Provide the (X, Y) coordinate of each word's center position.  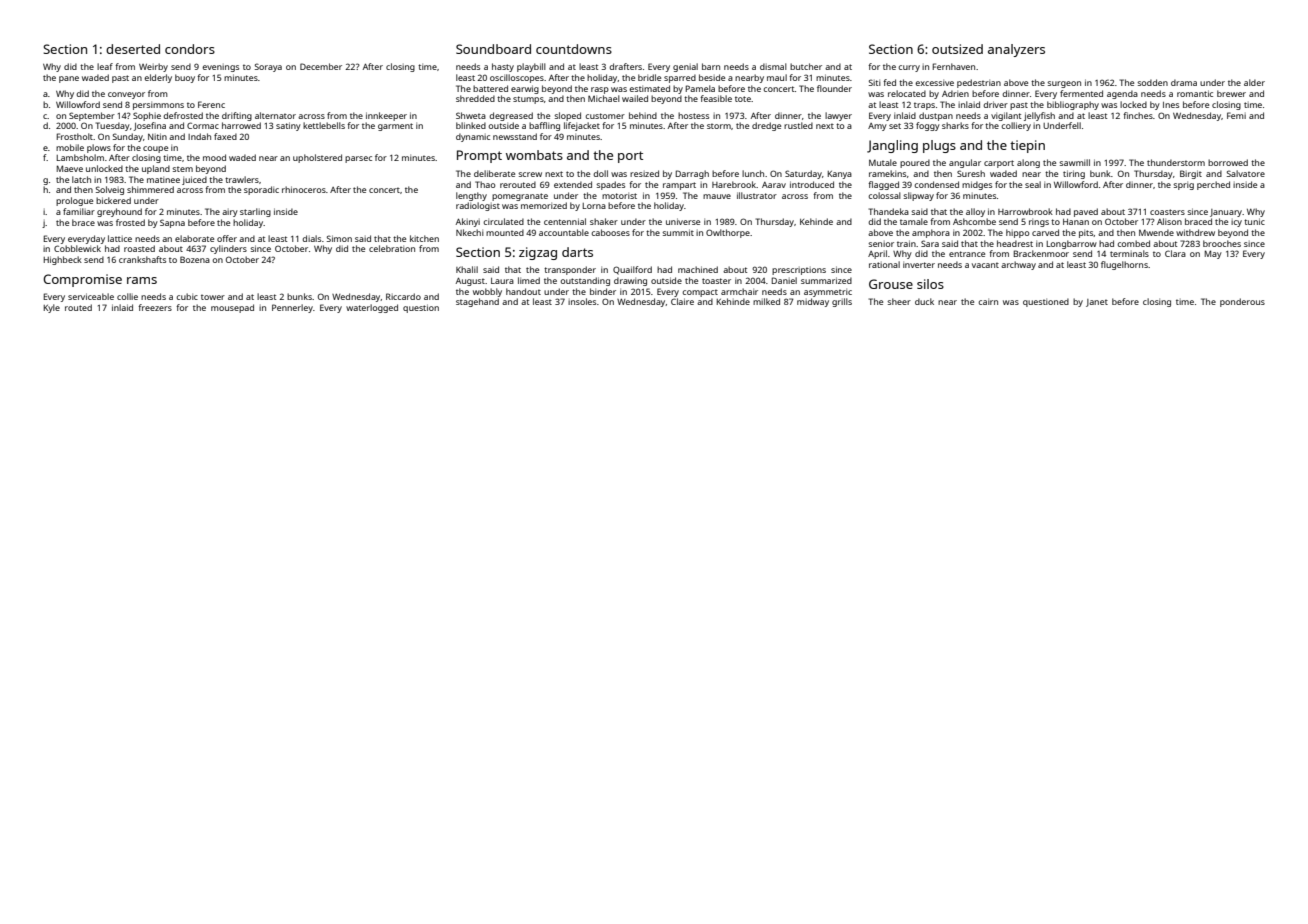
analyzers (1016, 50)
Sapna (172, 223)
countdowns (574, 49)
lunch (753, 173)
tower (213, 297)
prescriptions (799, 271)
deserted (133, 49)
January (1226, 213)
